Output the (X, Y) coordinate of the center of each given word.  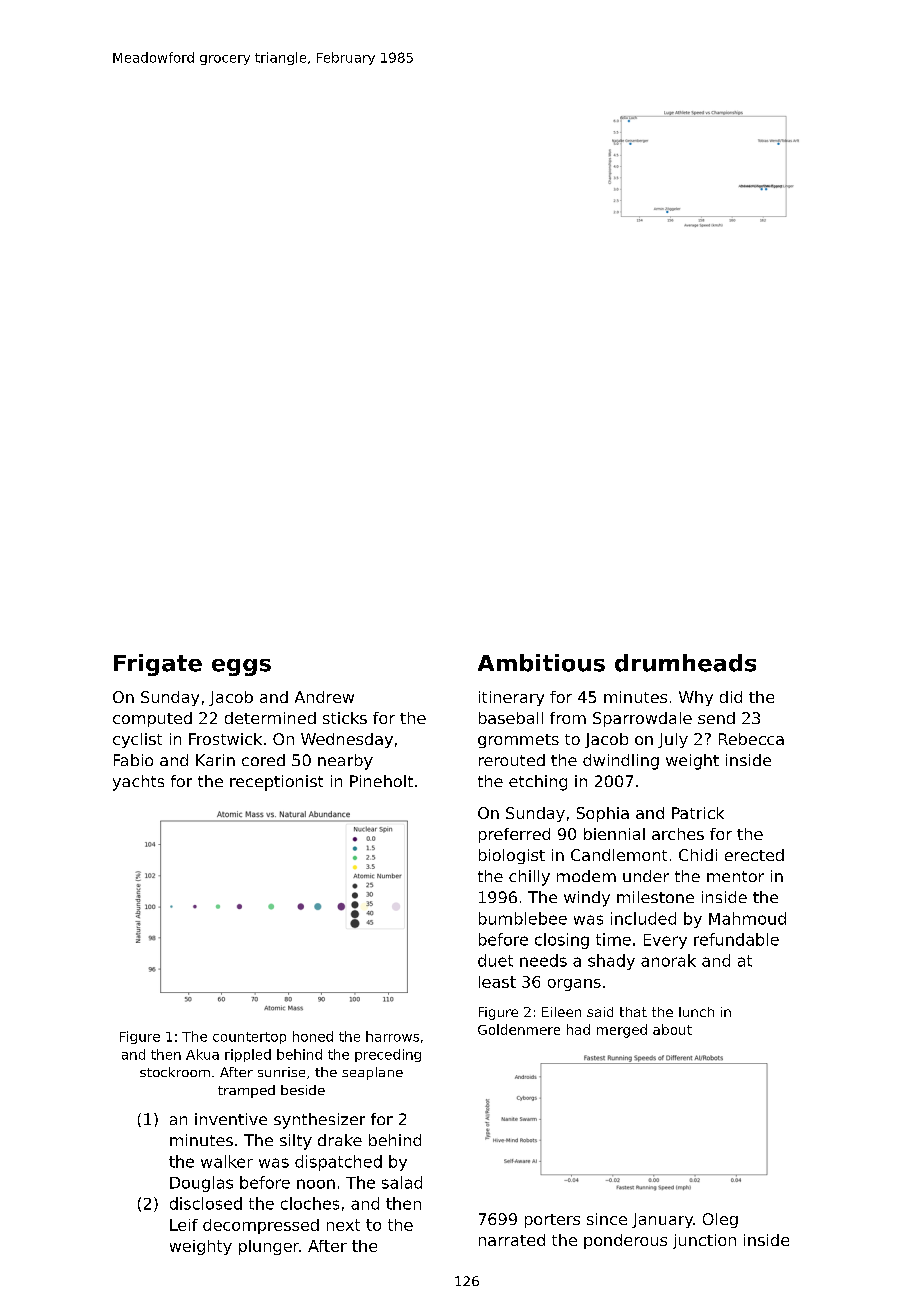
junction (704, 1241)
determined (270, 718)
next (343, 1225)
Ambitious (541, 663)
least (497, 982)
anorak (668, 960)
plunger (269, 1247)
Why (696, 698)
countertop (249, 1038)
